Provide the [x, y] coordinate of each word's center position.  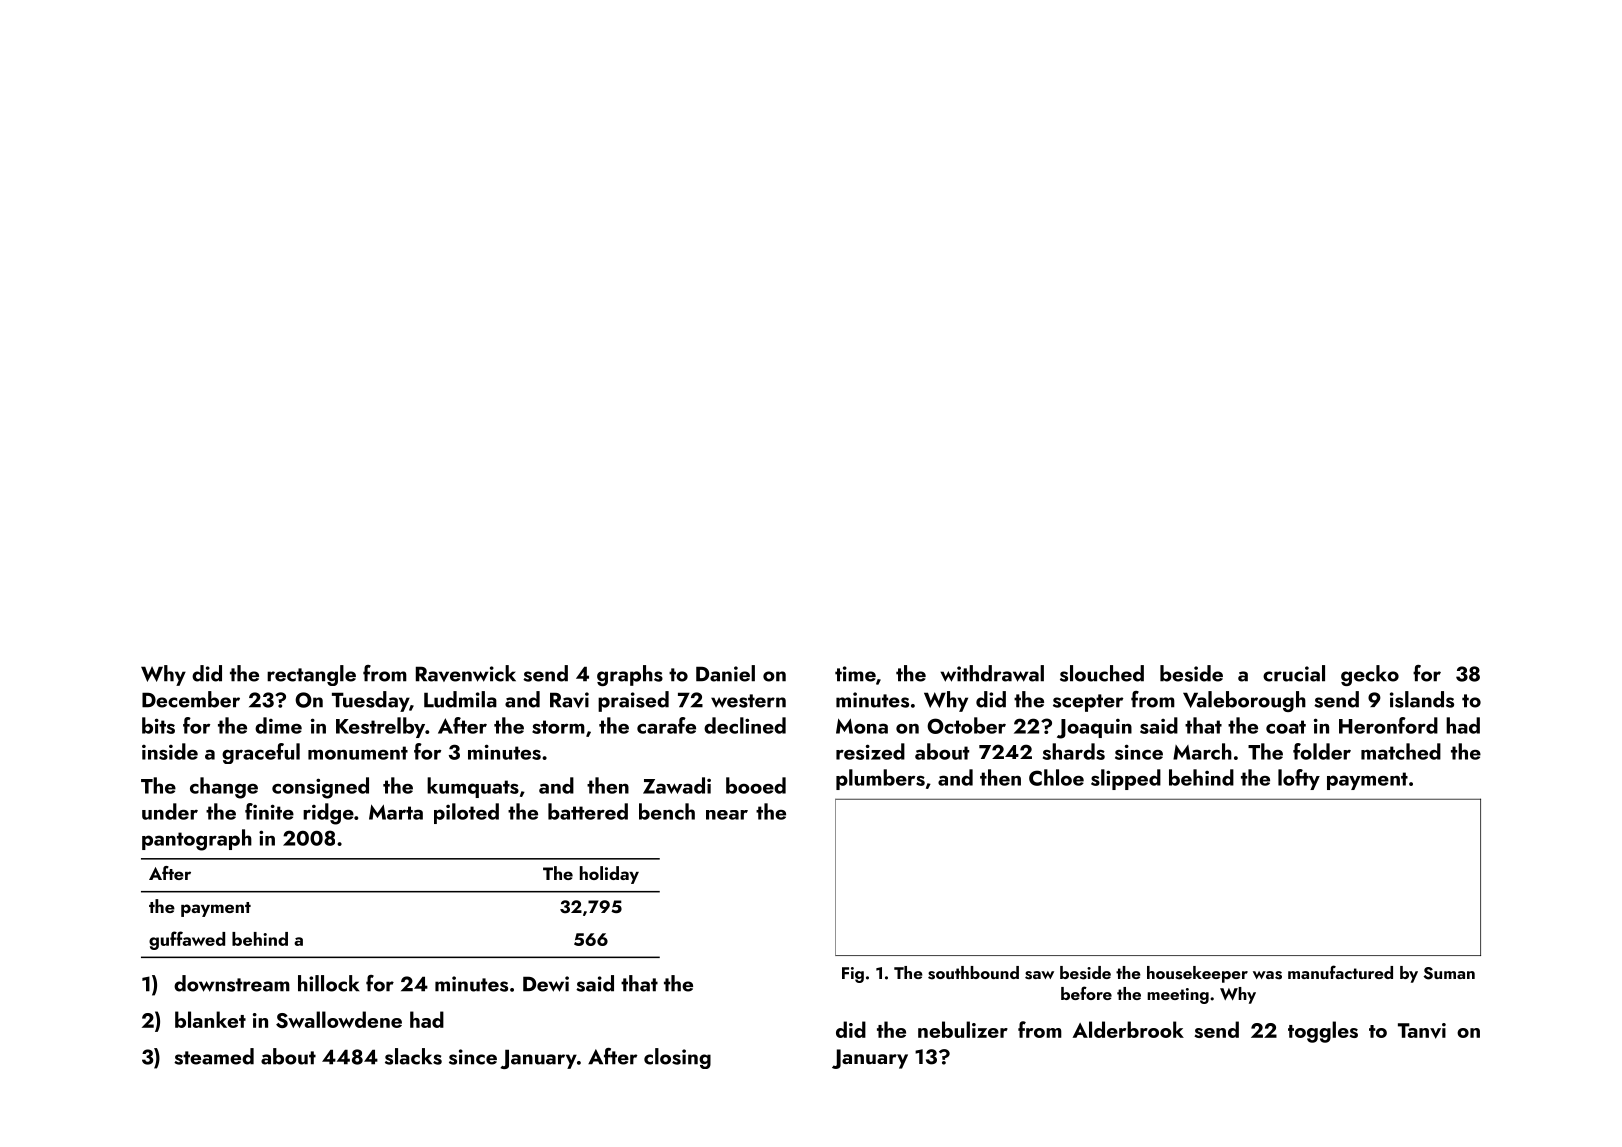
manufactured [1340, 972]
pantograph [197, 840]
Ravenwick [466, 673]
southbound [973, 973]
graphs [630, 675]
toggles [1323, 1032]
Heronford [1388, 725]
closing [677, 1058]
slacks [413, 1056]
